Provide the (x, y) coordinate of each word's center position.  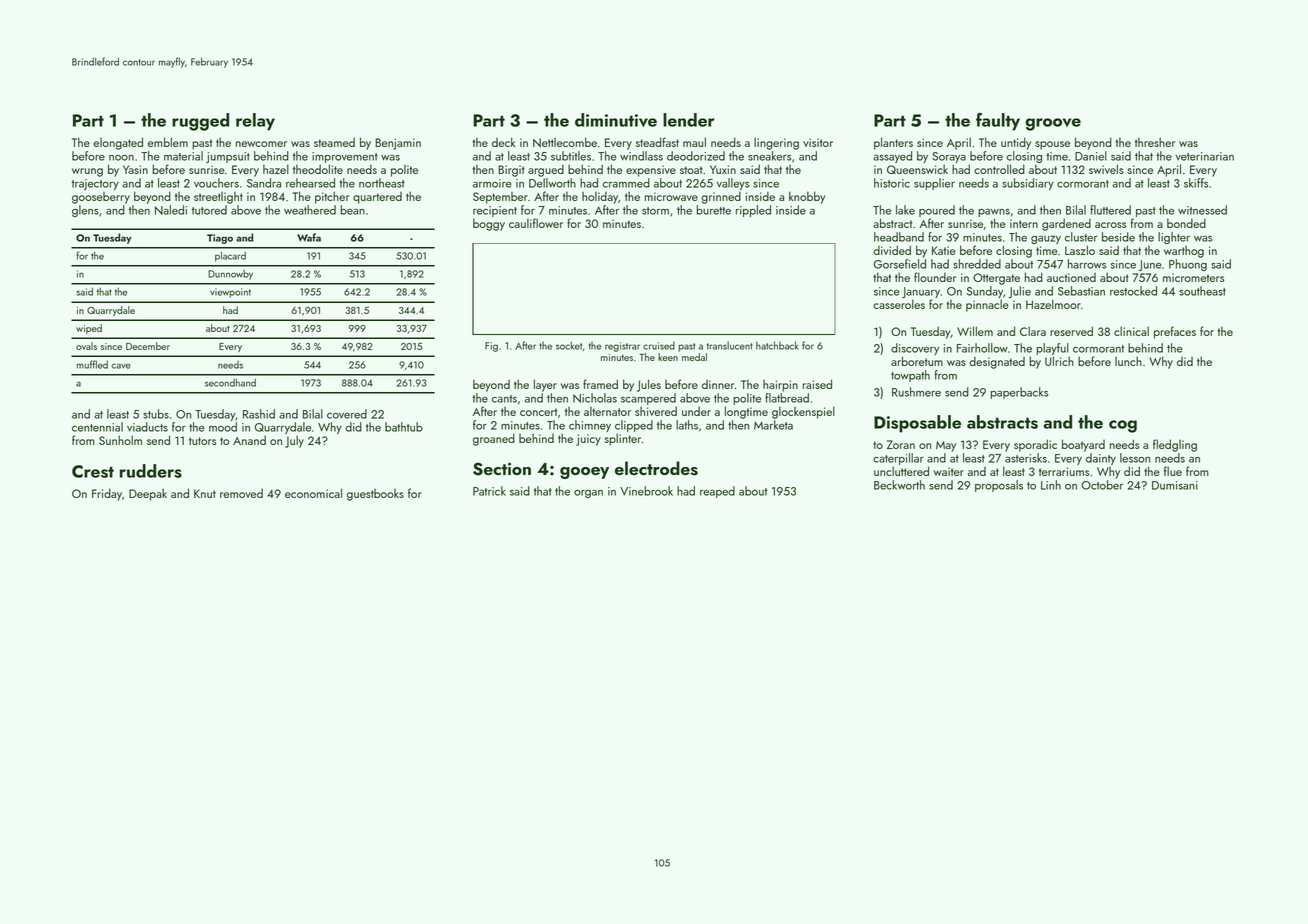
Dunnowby (230, 275)
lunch (1128, 361)
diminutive (616, 120)
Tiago (220, 239)
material (183, 156)
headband (899, 237)
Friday (107, 494)
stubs (156, 414)
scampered (648, 399)
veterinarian (1204, 156)
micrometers (1193, 277)
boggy (489, 224)
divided (892, 250)
